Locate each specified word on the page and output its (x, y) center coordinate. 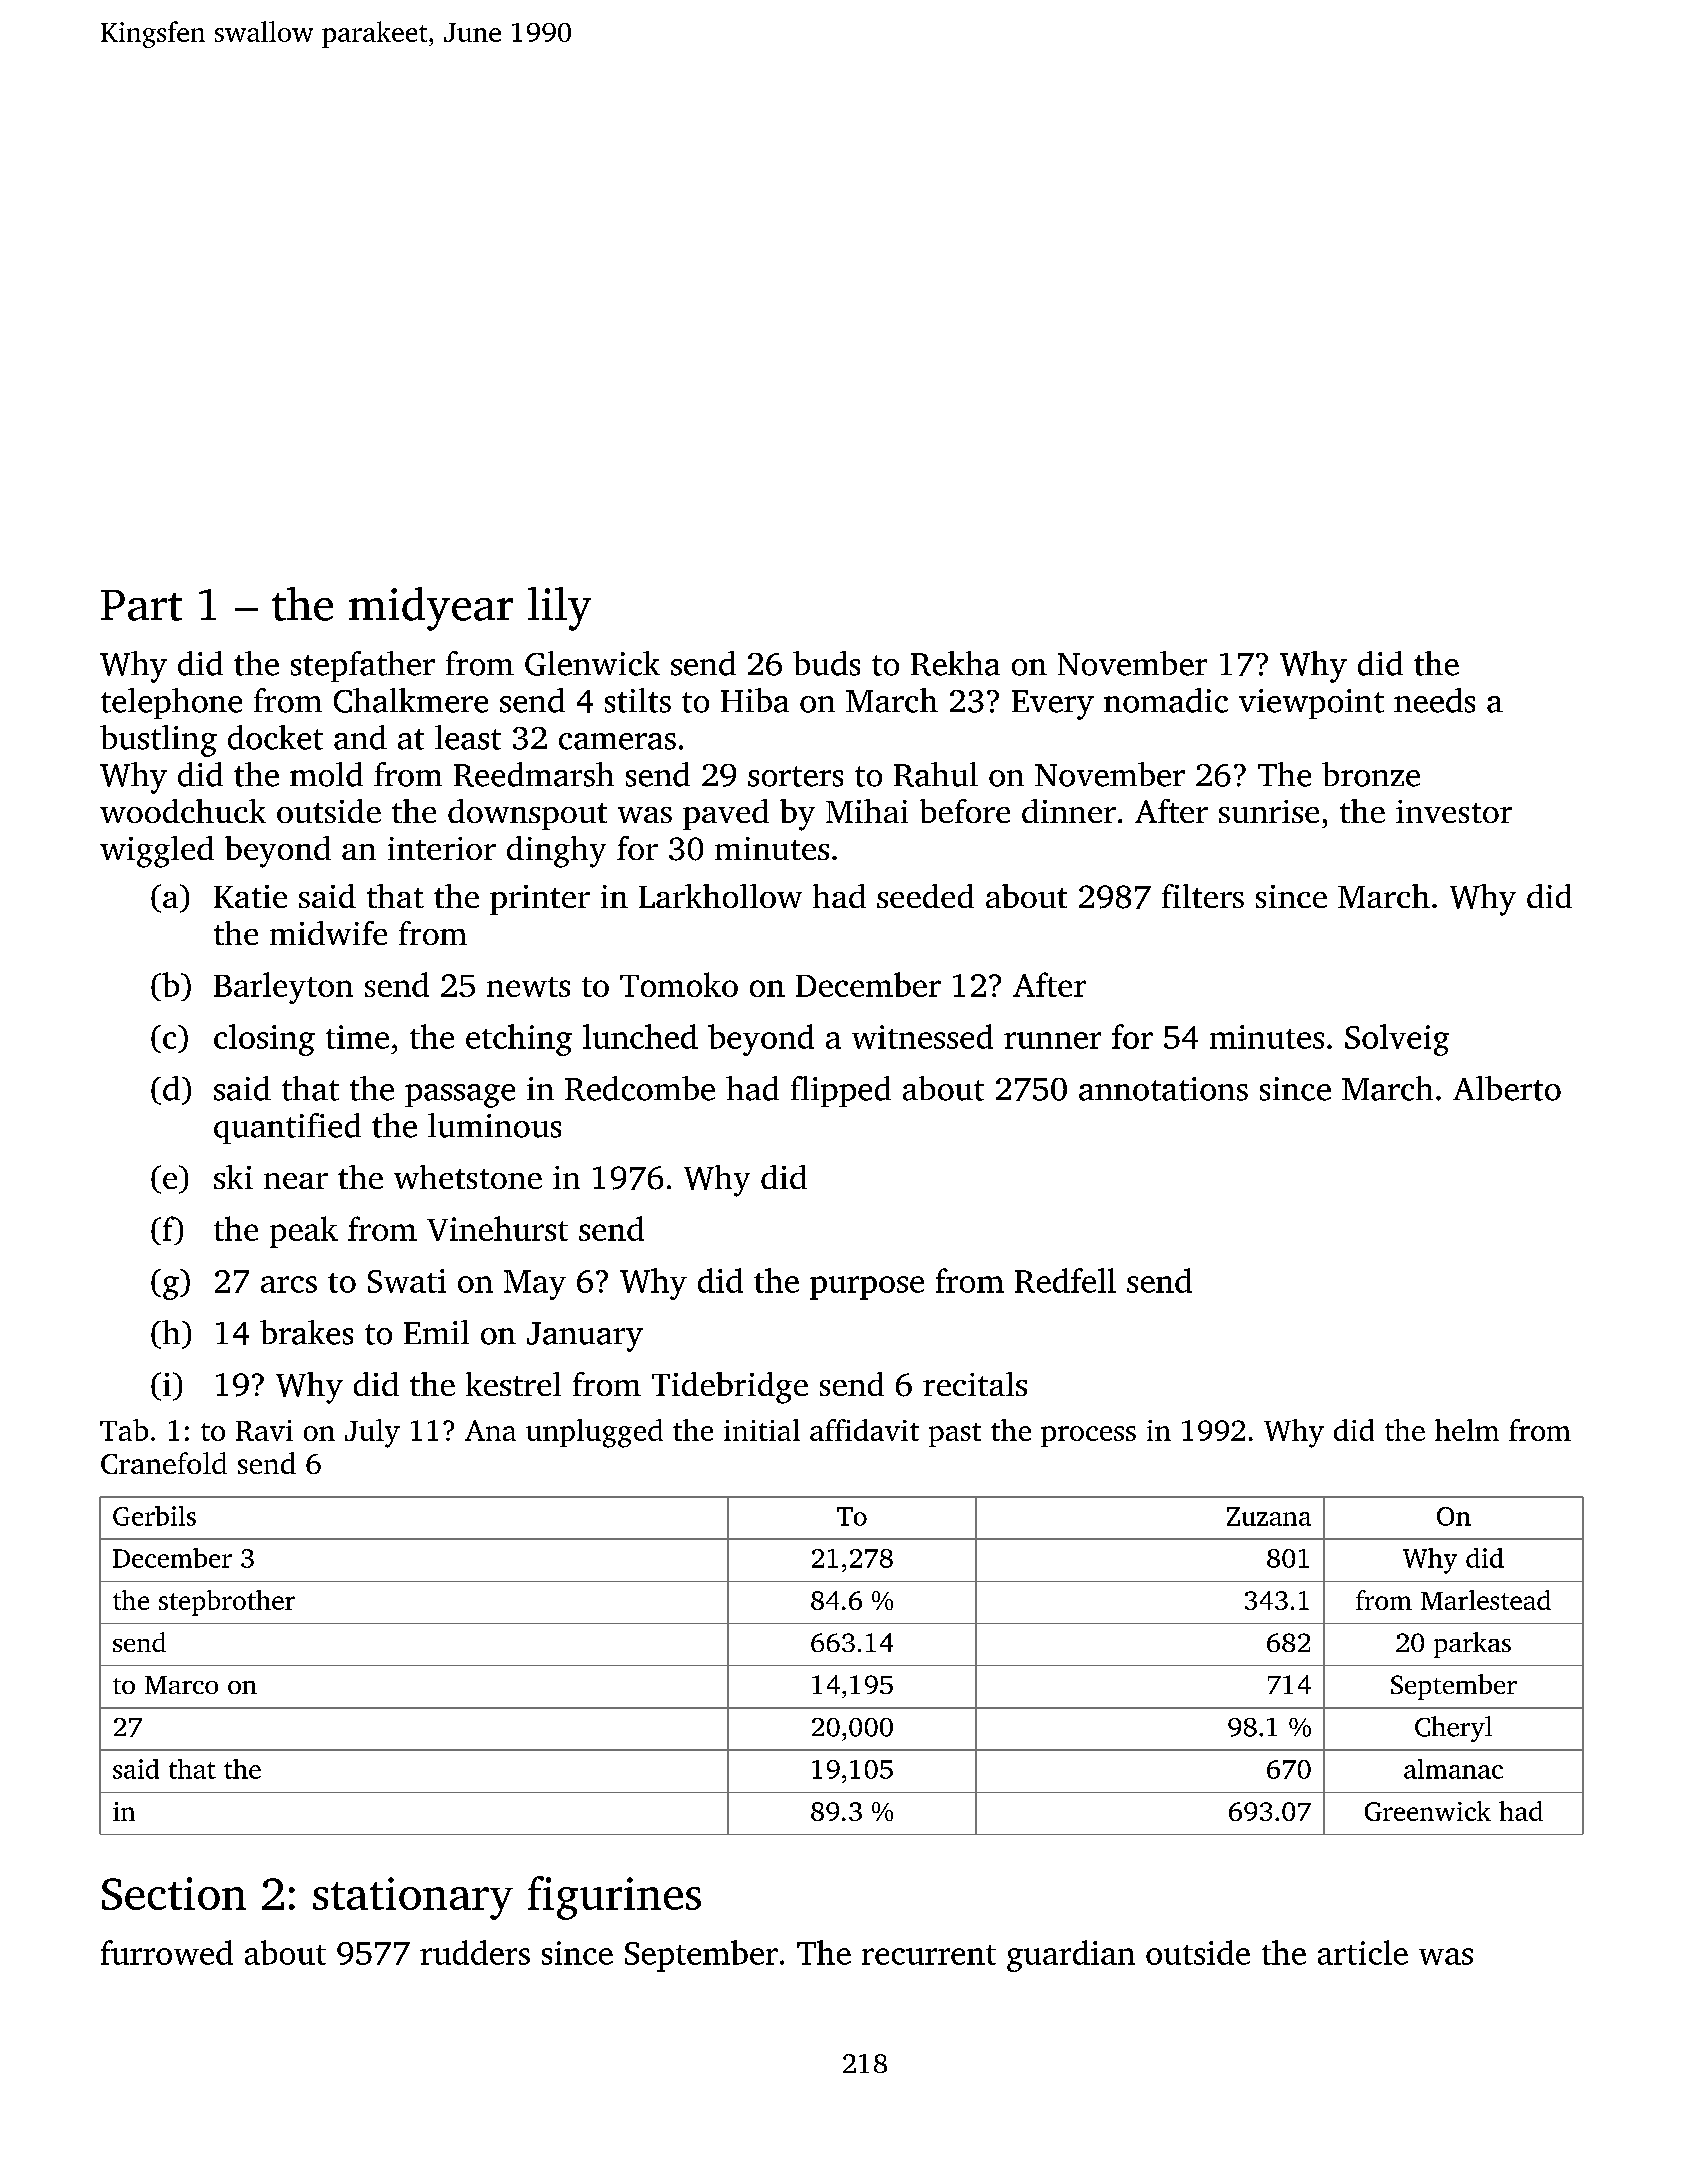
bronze (1371, 774)
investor (1454, 811)
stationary (413, 1898)
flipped (841, 1091)
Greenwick (1428, 1811)
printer (540, 900)
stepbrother (227, 1603)
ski (233, 1177)
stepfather (363, 666)
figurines (614, 1898)
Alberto (1507, 1088)
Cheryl (1453, 1729)
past (955, 1435)
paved (726, 814)
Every (1053, 705)
